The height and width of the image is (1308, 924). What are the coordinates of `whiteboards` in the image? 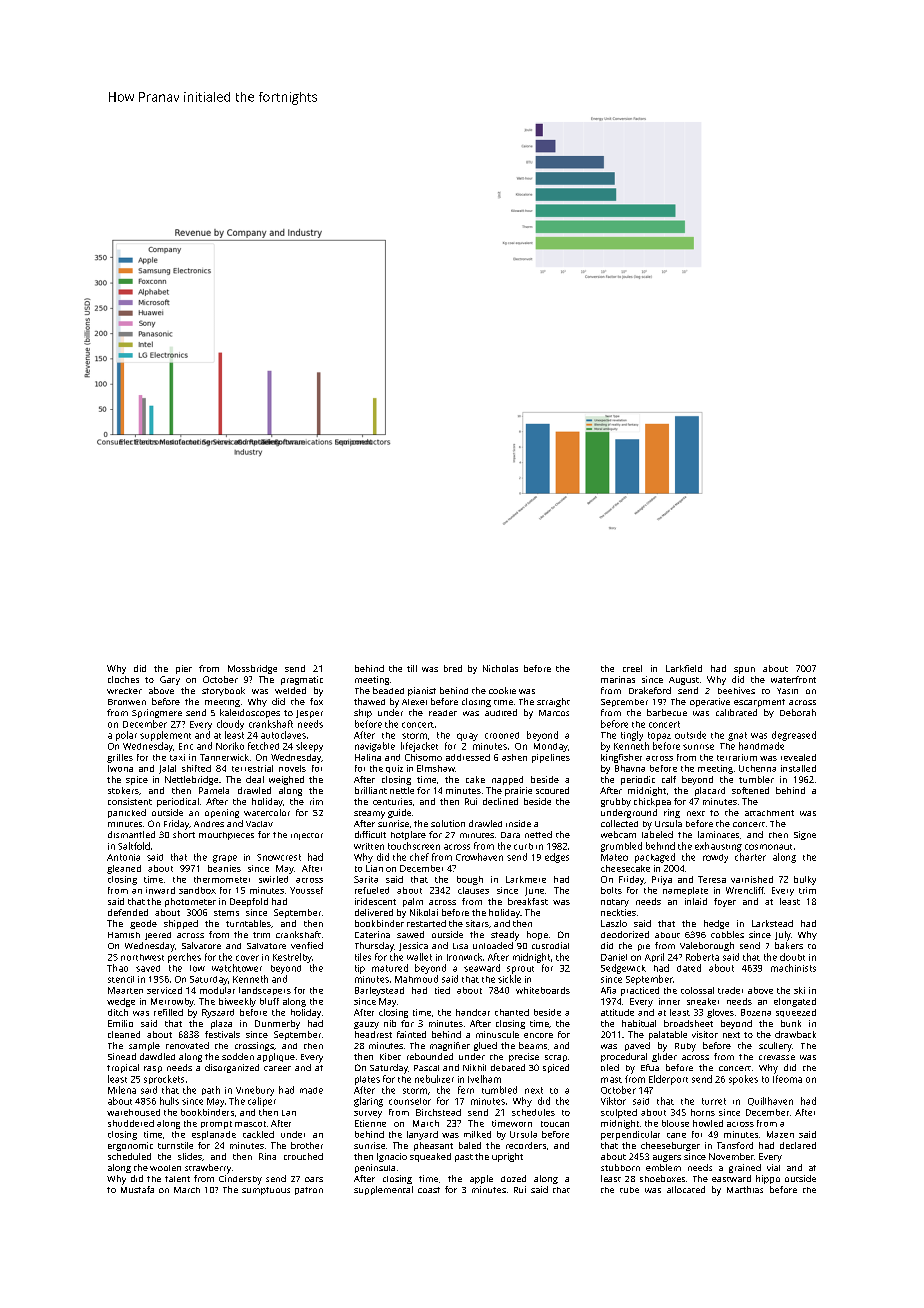 It's located at (543, 990).
